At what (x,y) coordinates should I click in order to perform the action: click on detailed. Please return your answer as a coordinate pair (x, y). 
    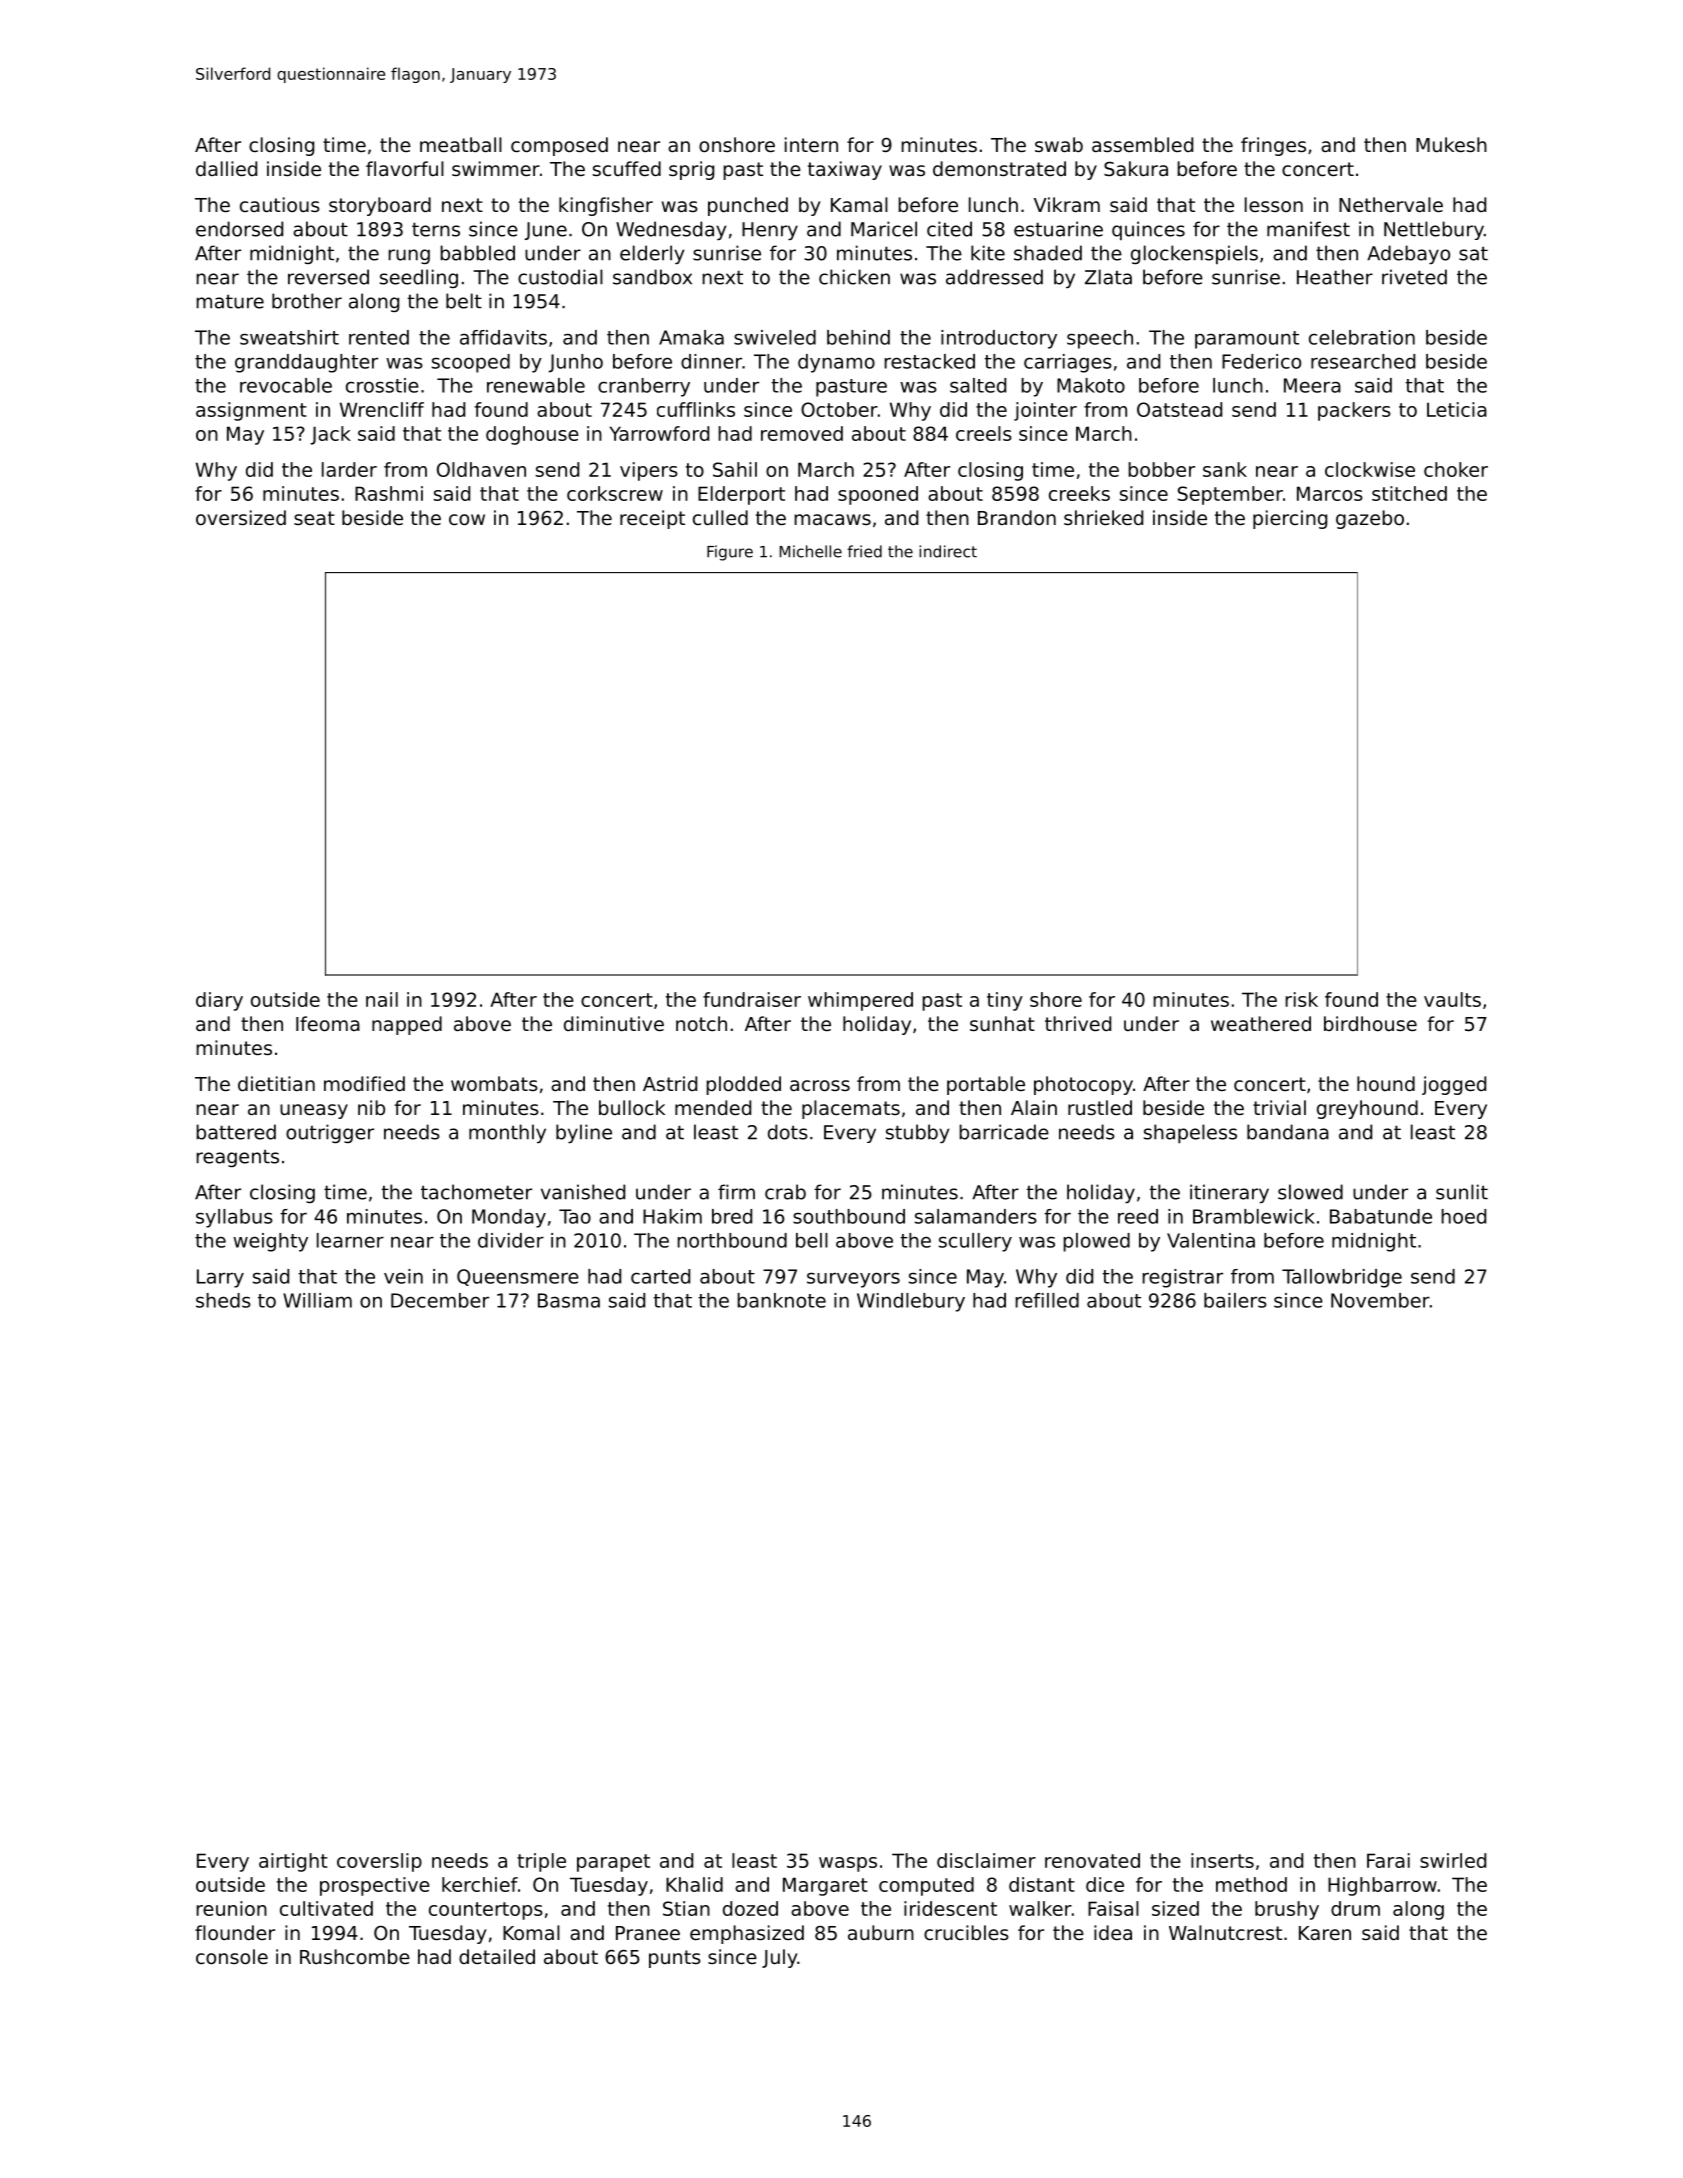
    Looking at the image, I should click on (497, 1956).
